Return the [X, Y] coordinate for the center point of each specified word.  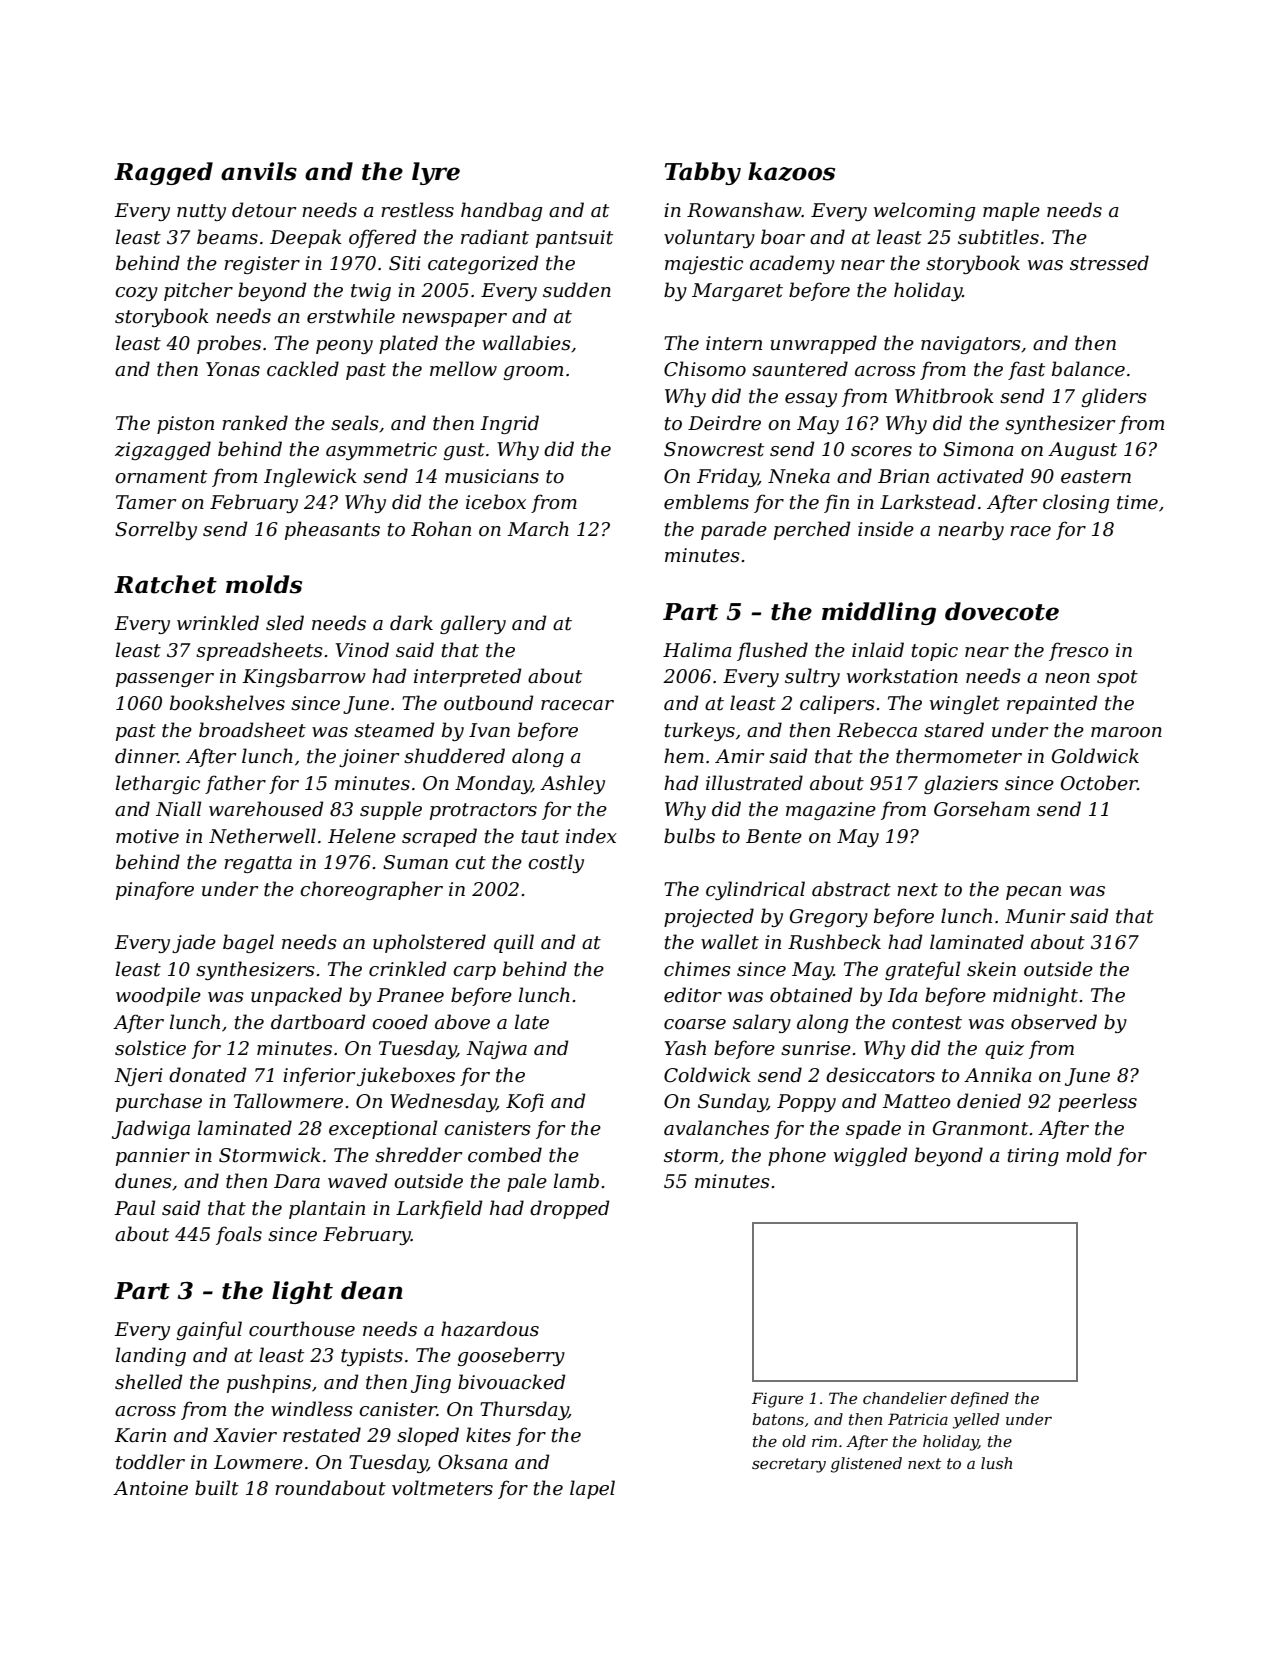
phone [797, 1156]
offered [382, 238]
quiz [1004, 1050]
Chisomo [705, 369]
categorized [483, 264]
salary [762, 1023]
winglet [965, 704]
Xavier [245, 1435]
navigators [971, 345]
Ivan [489, 730]
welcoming [924, 211]
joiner [369, 758]
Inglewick [310, 477]
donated [207, 1075]
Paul [134, 1208]
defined [980, 1399]
